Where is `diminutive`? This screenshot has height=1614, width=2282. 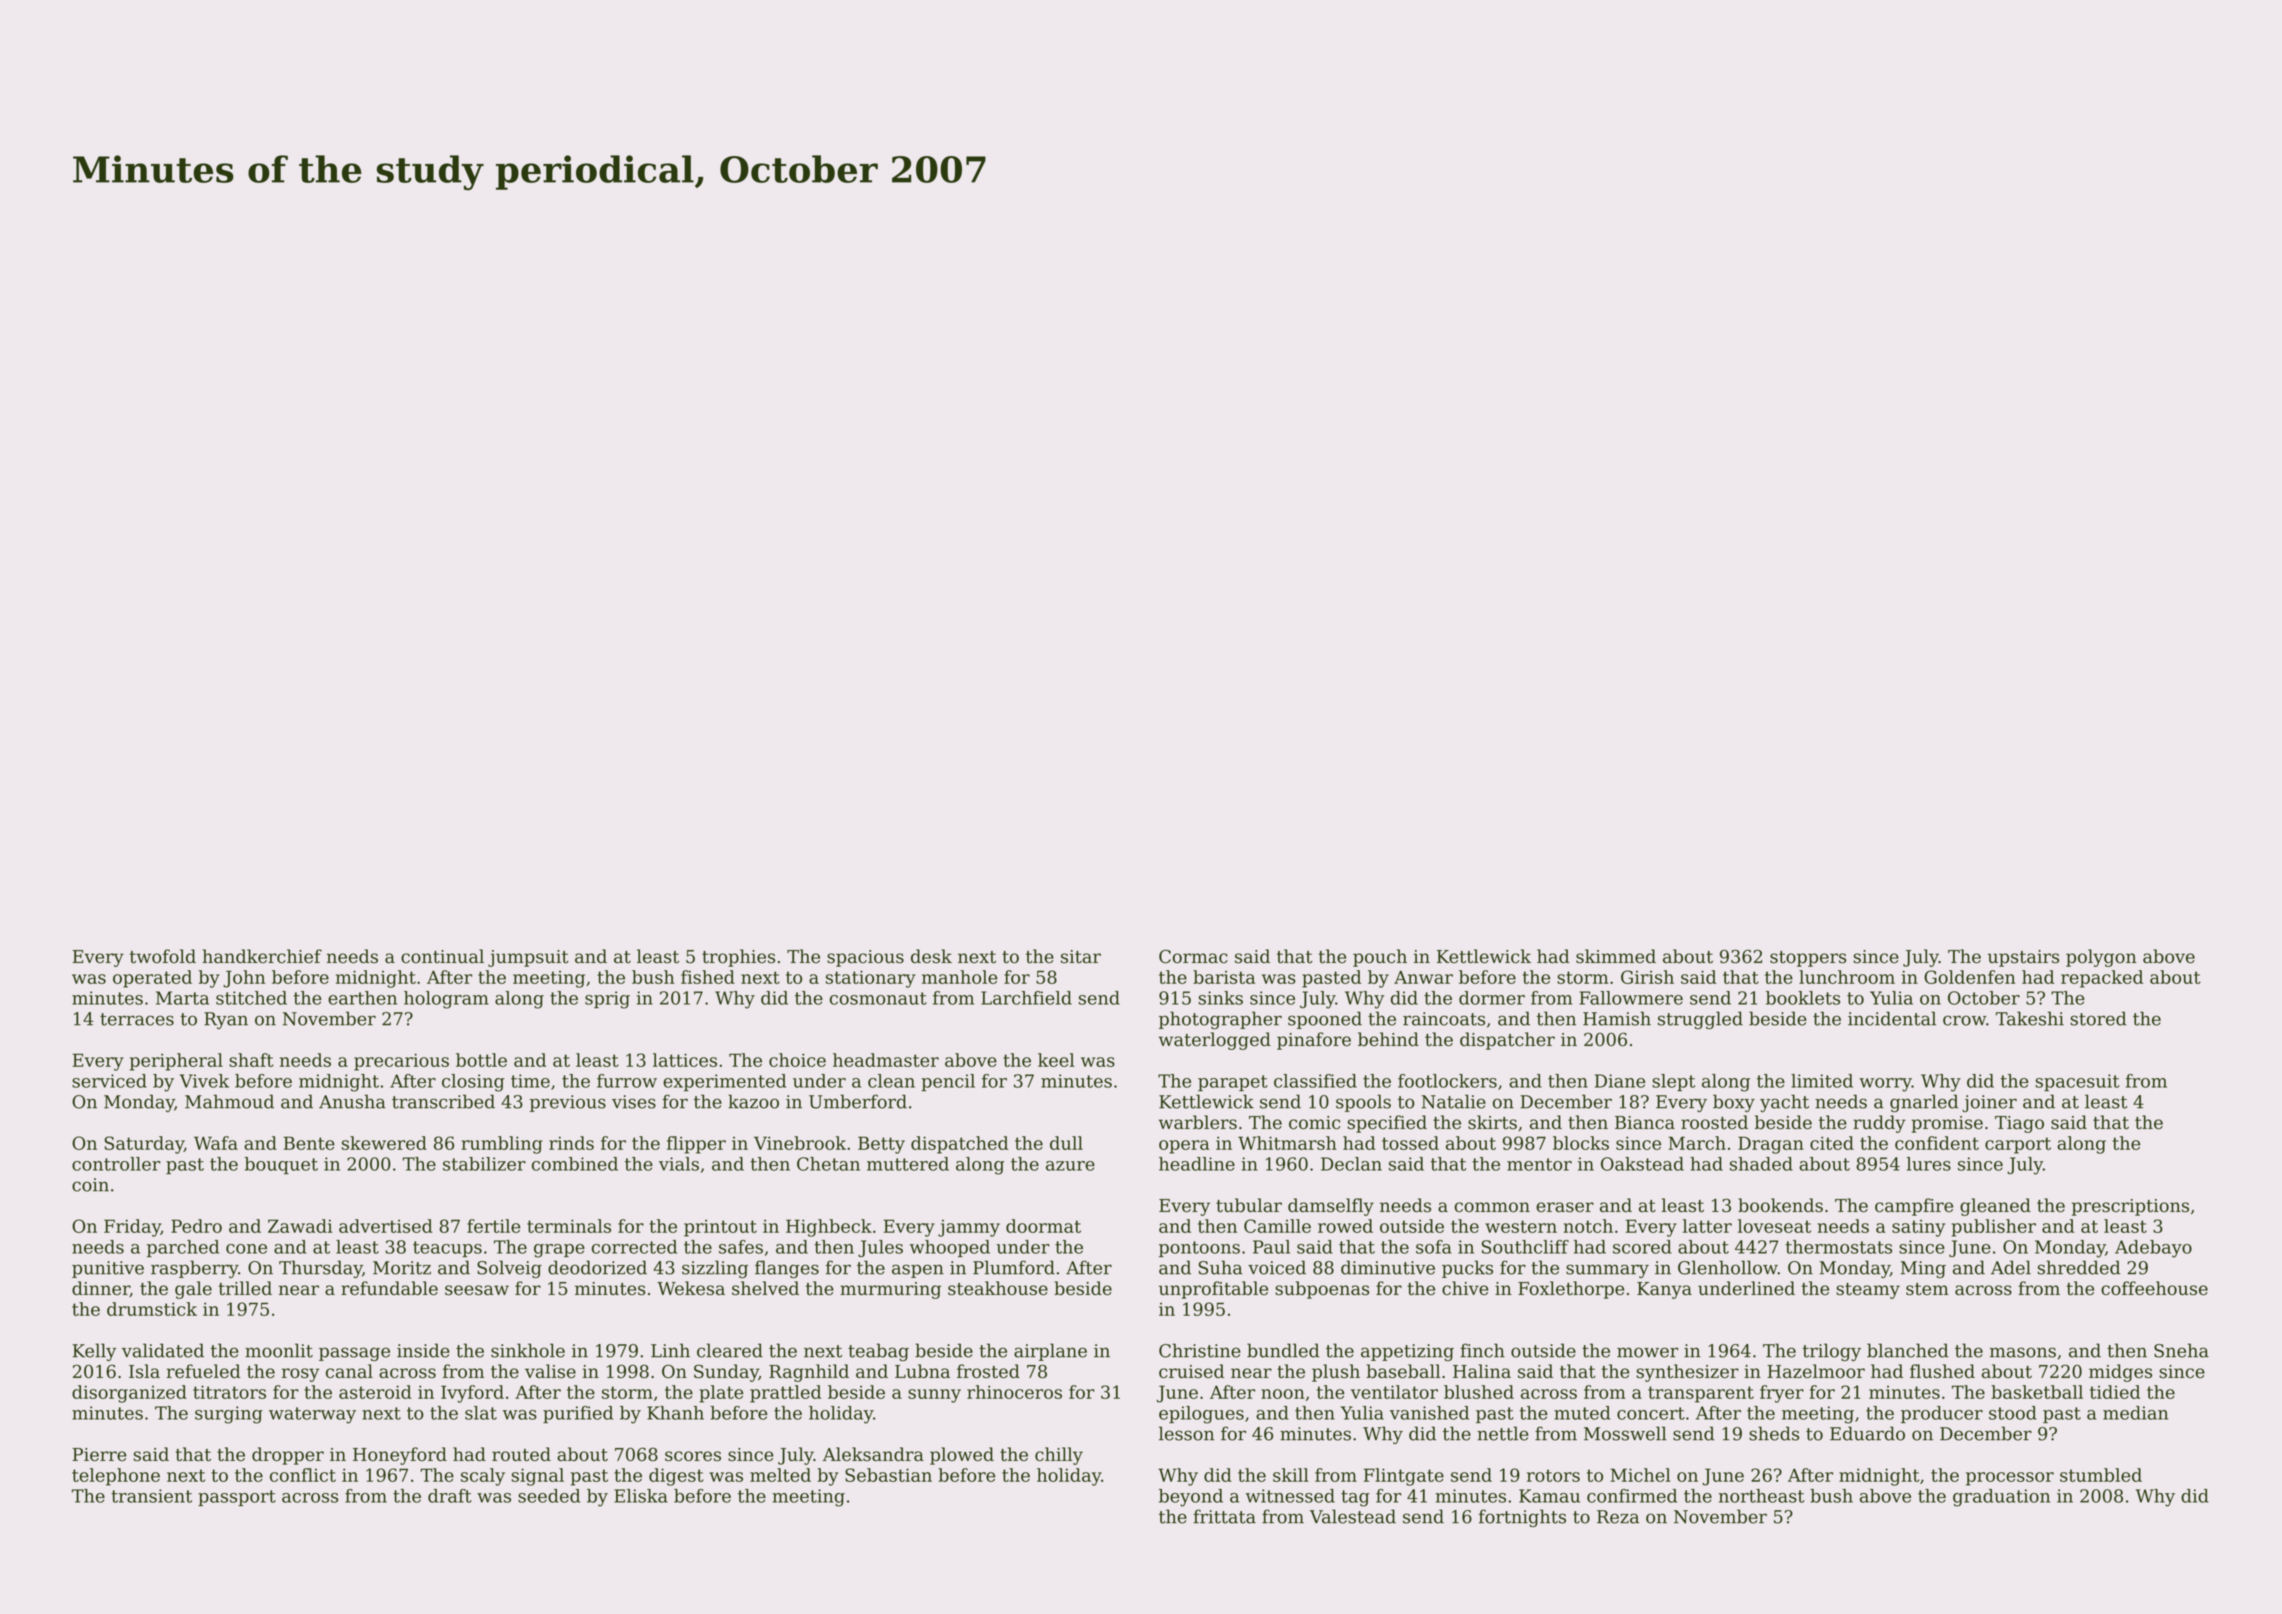
diminutive is located at coordinates (1388, 1267).
